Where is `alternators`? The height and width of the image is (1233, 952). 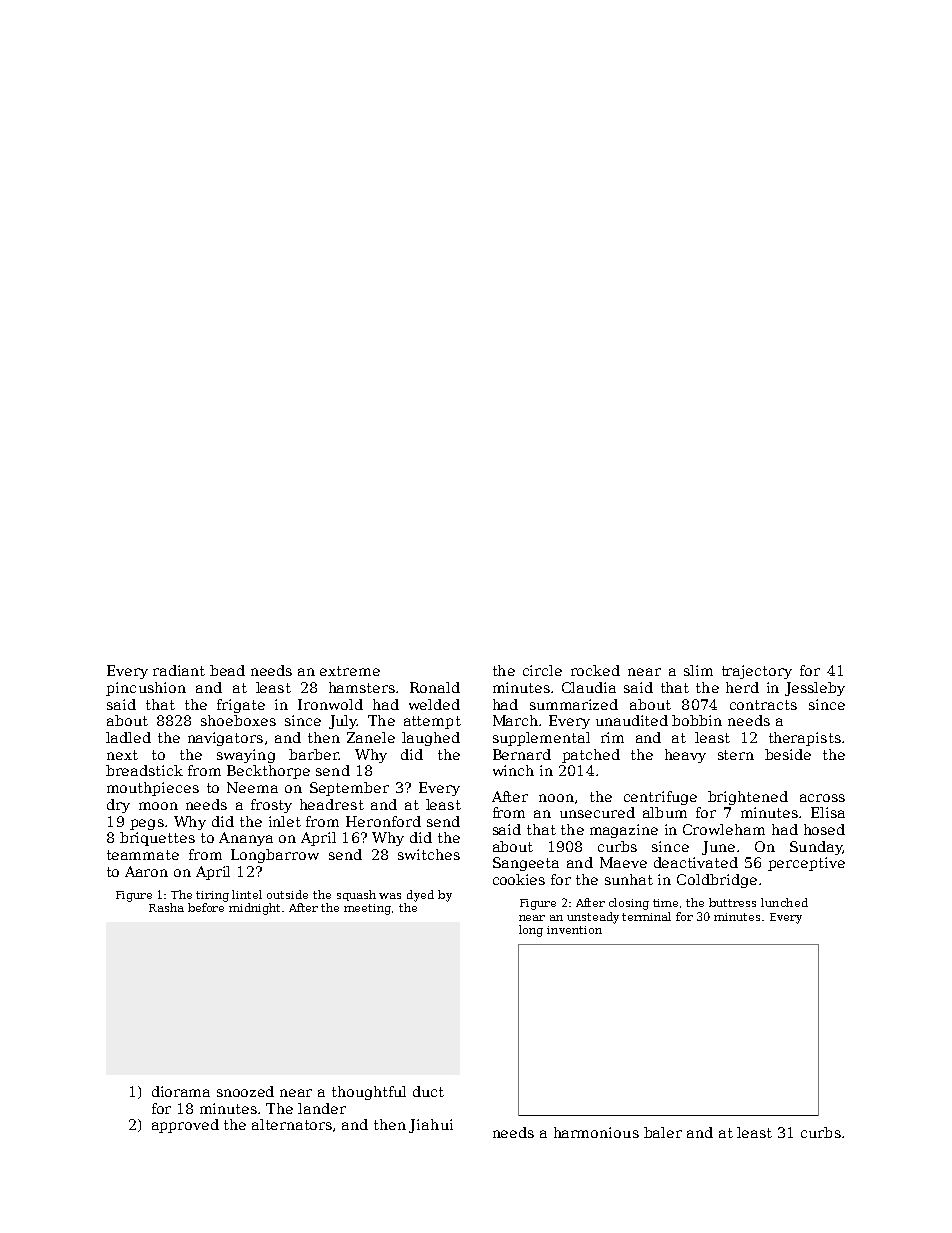 alternators is located at coordinates (292, 1124).
